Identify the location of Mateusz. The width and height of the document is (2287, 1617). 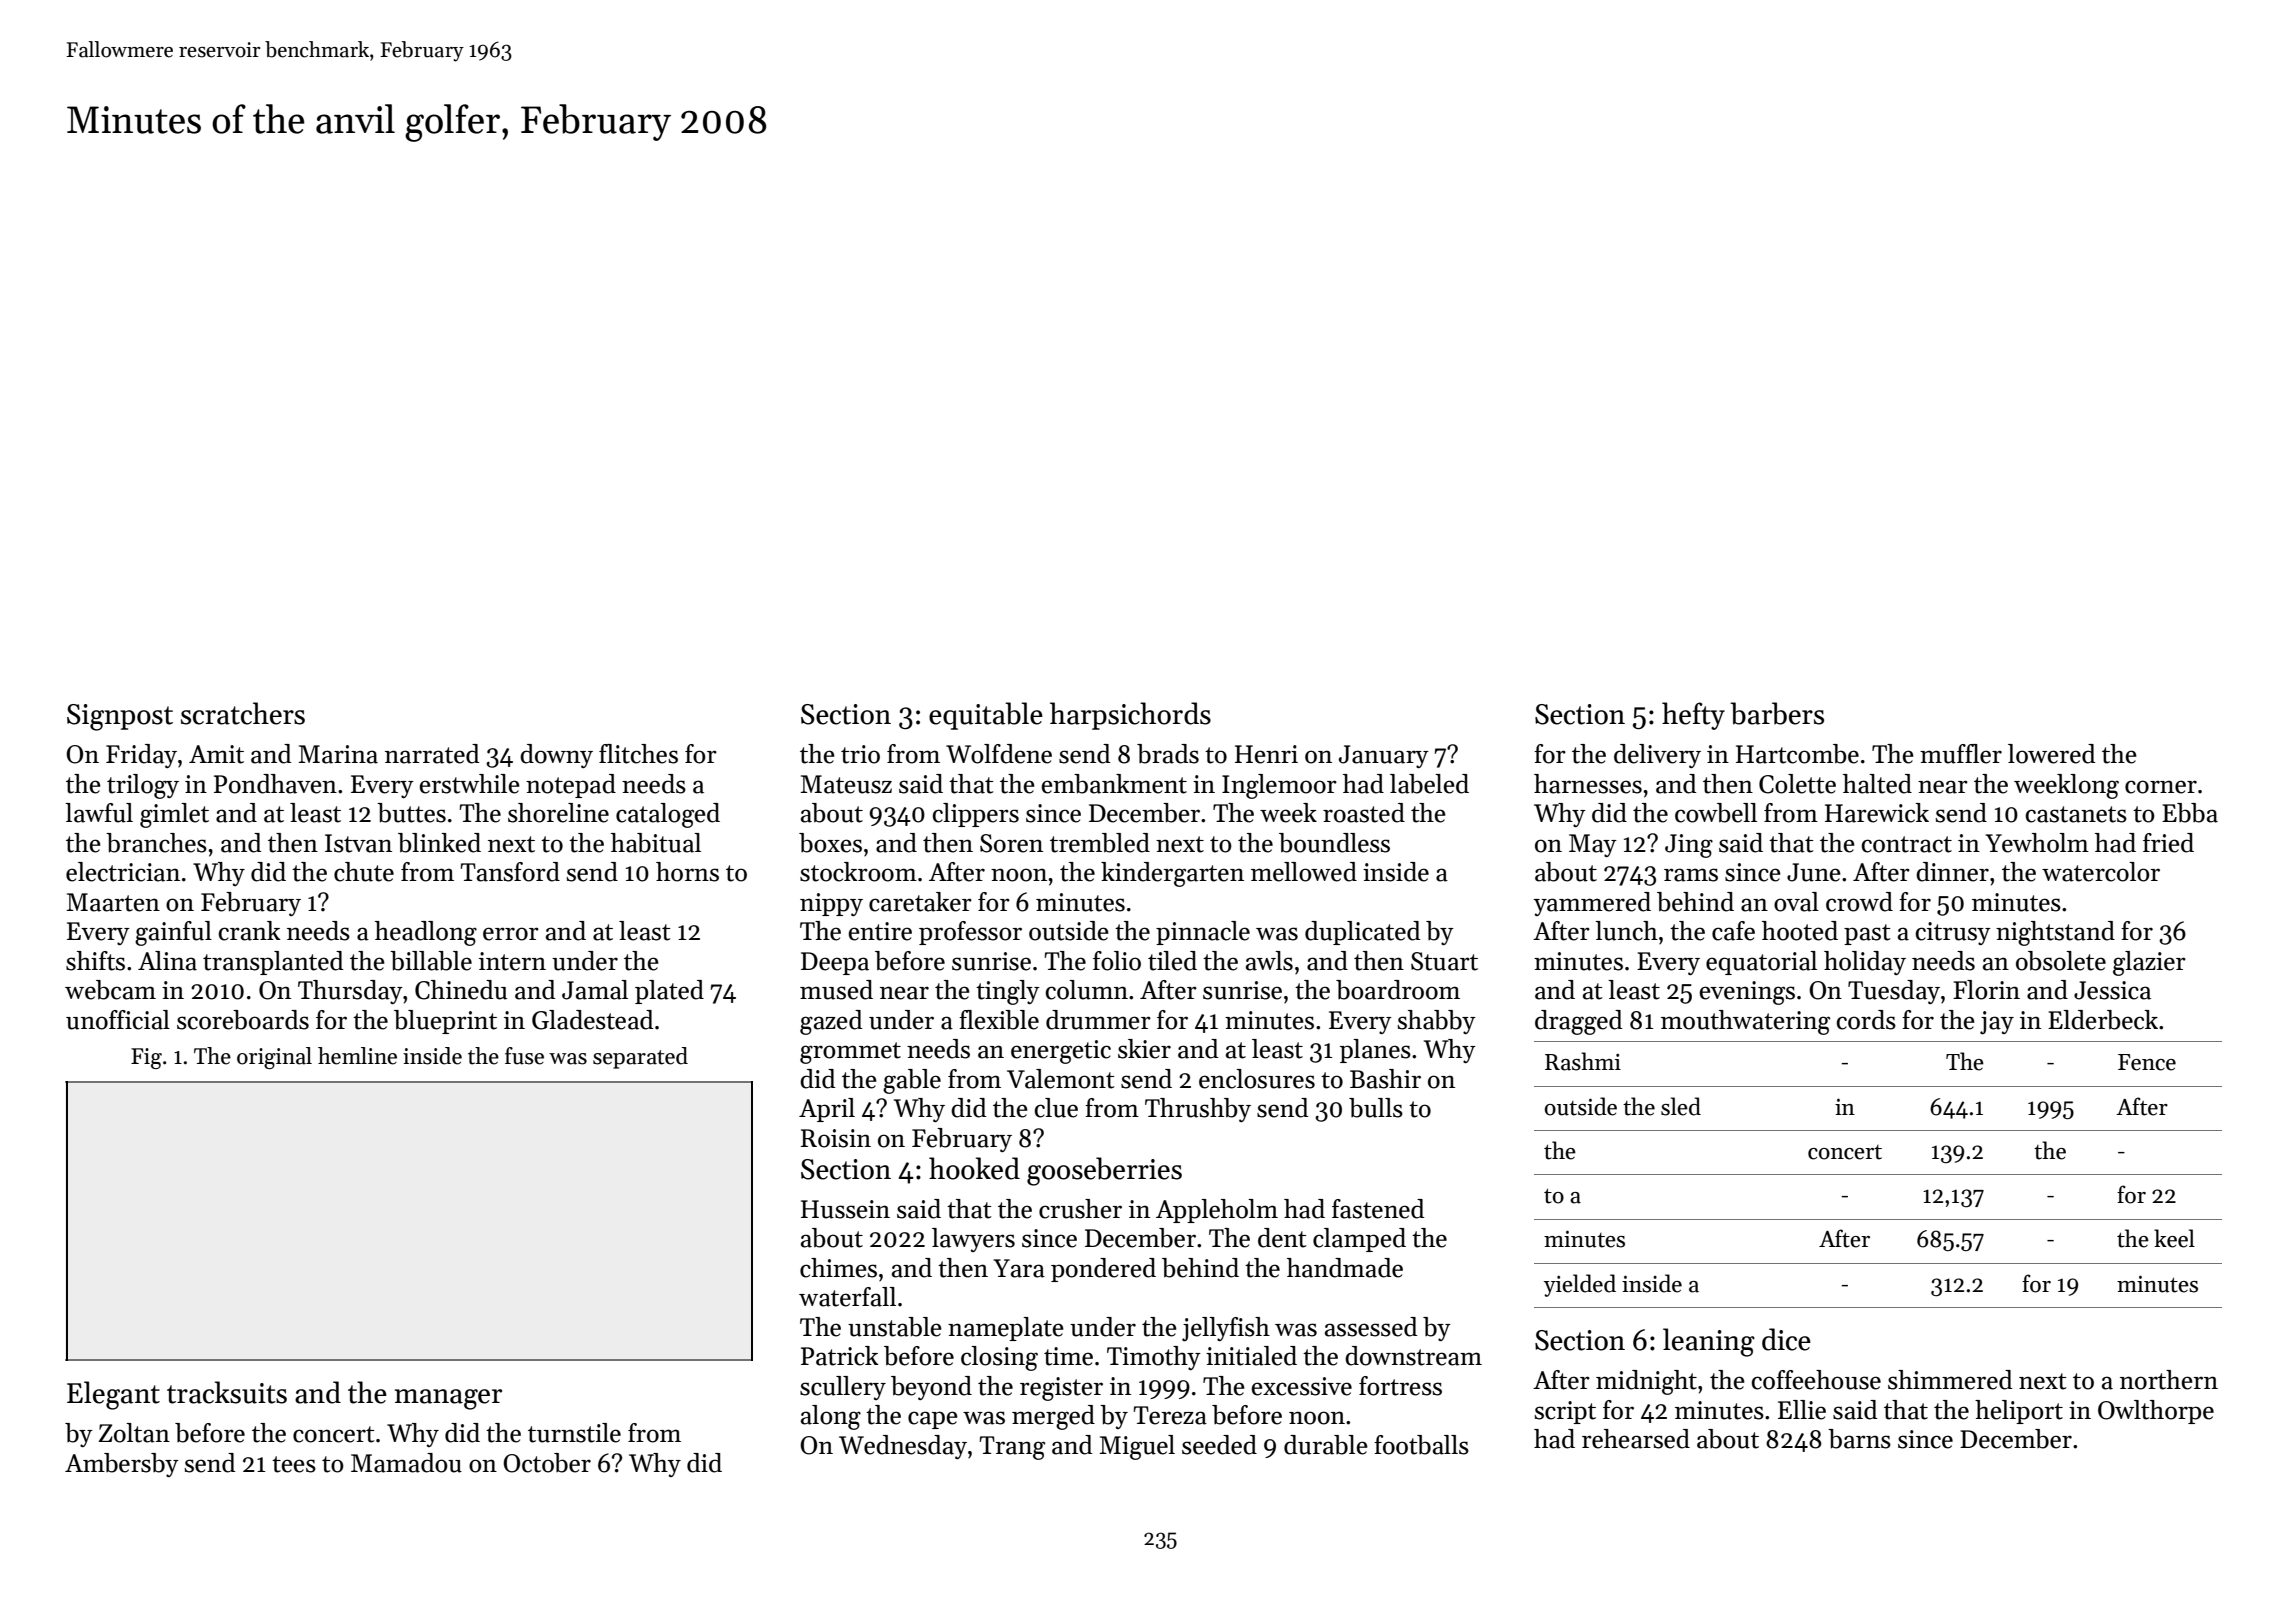
(846, 784).
